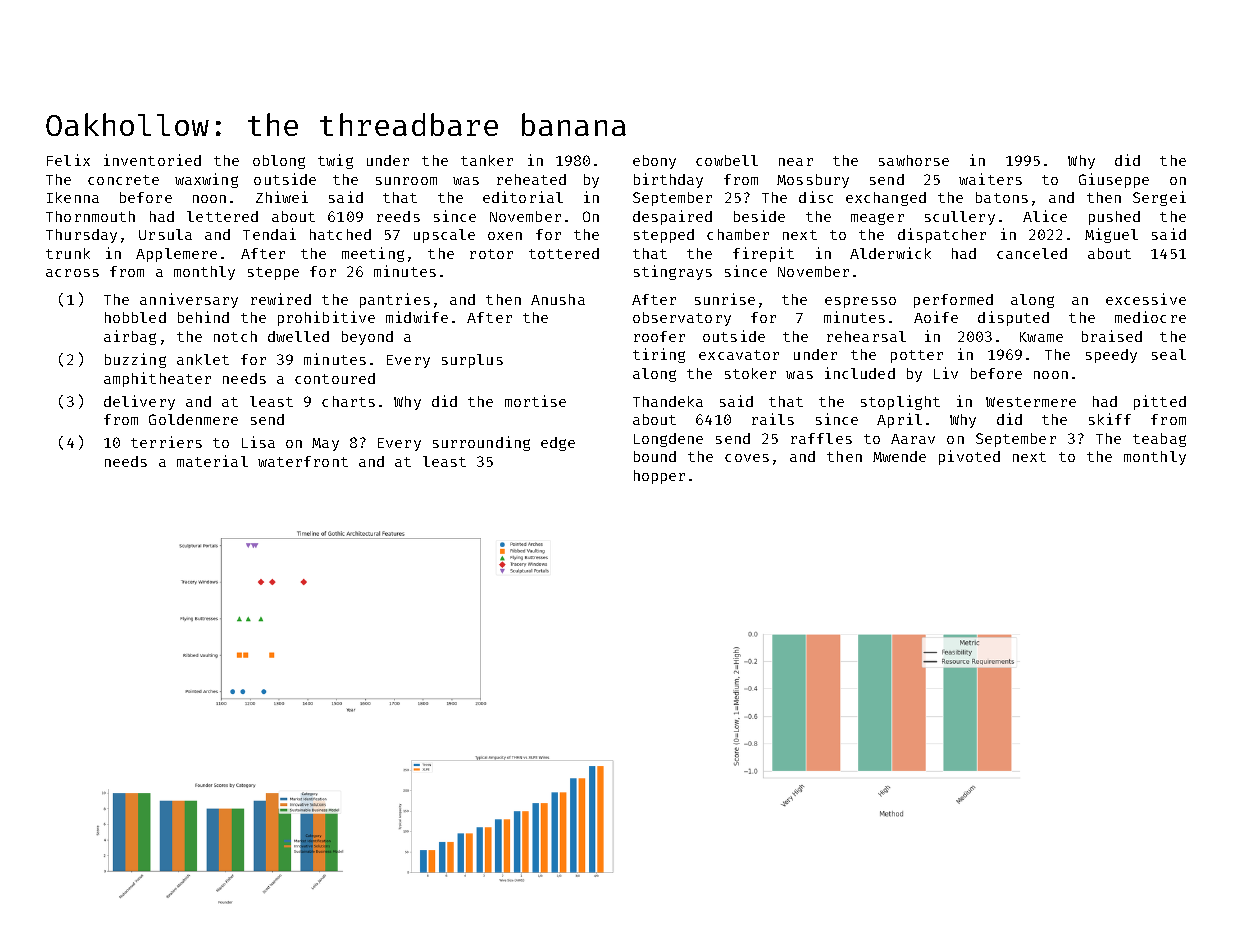  Describe the element at coordinates (203, 359) in the screenshot. I see `anklet` at that location.
